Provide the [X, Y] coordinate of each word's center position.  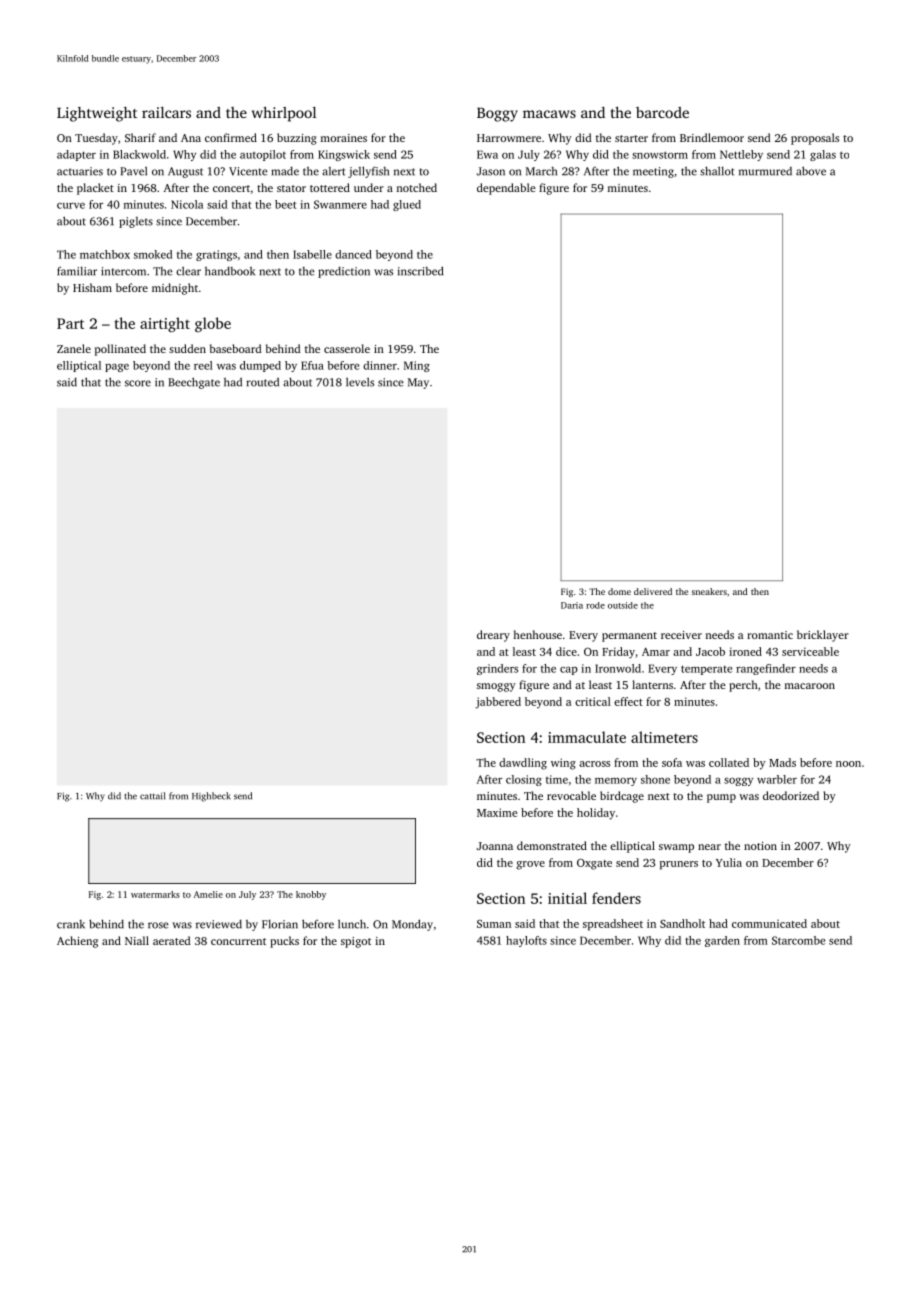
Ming [417, 366]
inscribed [420, 271]
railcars [166, 112]
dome [619, 591]
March [541, 171]
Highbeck [211, 797]
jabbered [498, 703]
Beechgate [194, 383]
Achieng [77, 942]
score [138, 383]
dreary [493, 636]
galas [823, 155]
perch [743, 686]
